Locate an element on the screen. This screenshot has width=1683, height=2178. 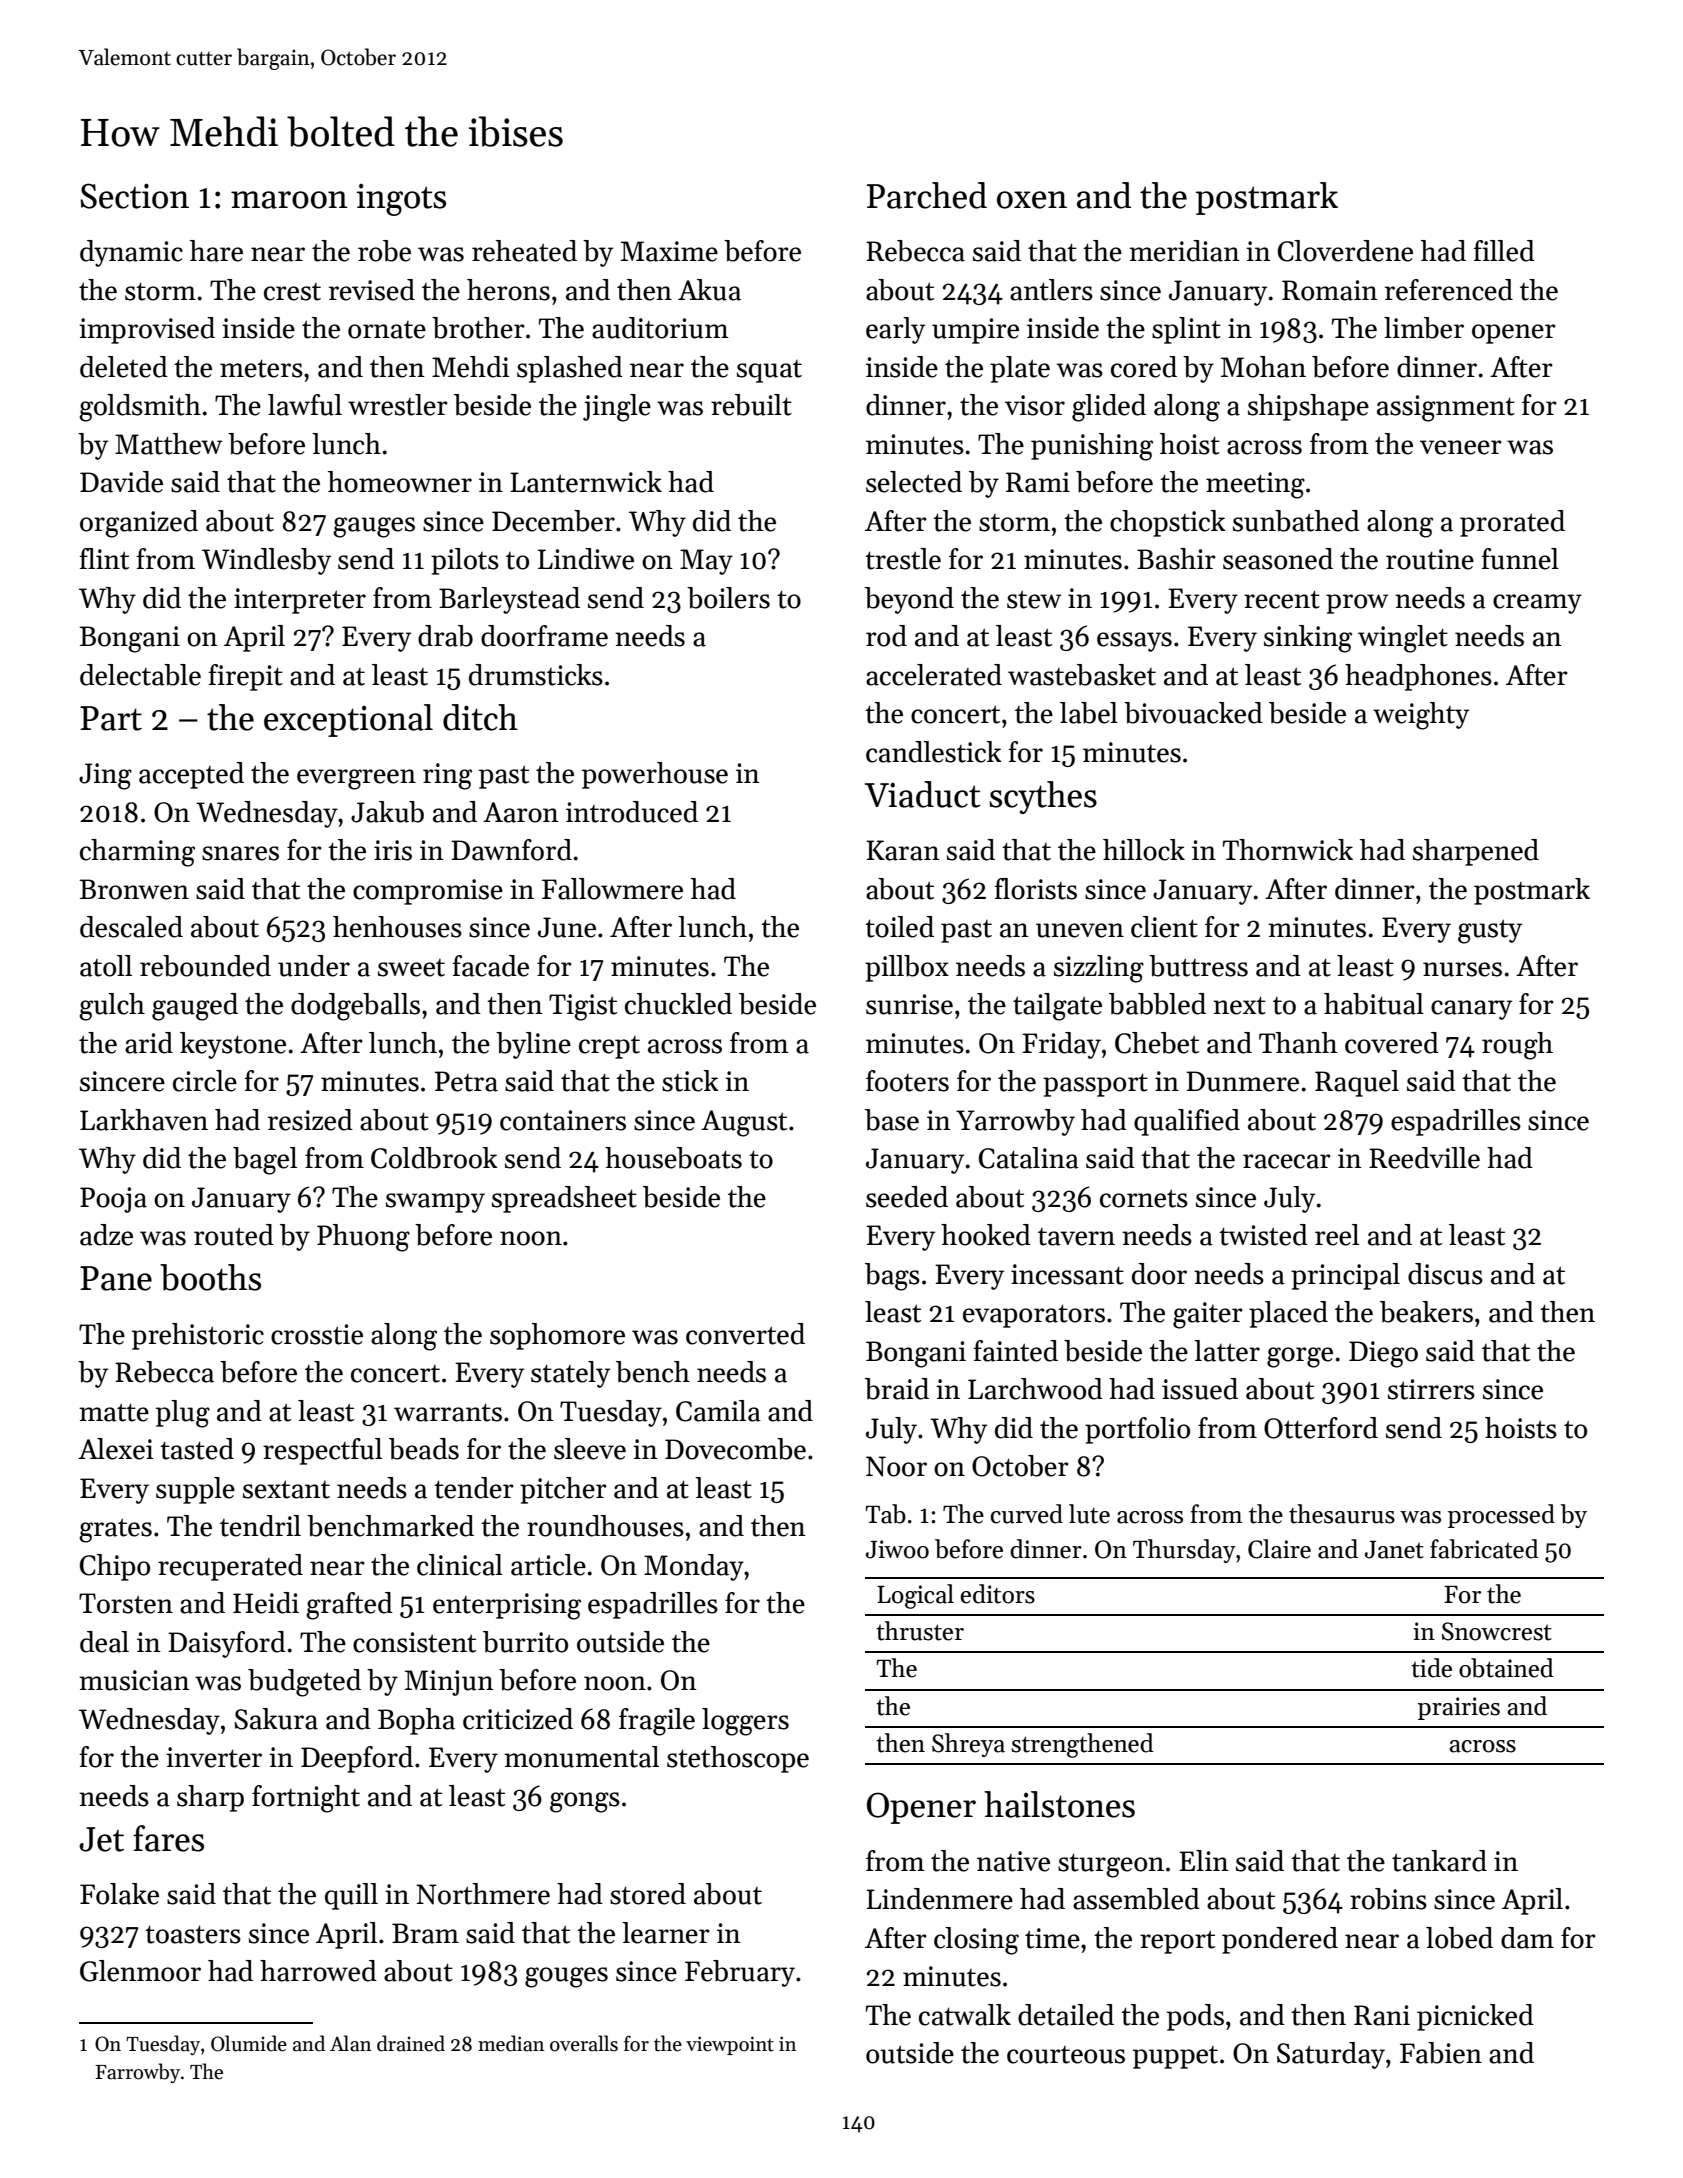
wrestler is located at coordinates (398, 405).
